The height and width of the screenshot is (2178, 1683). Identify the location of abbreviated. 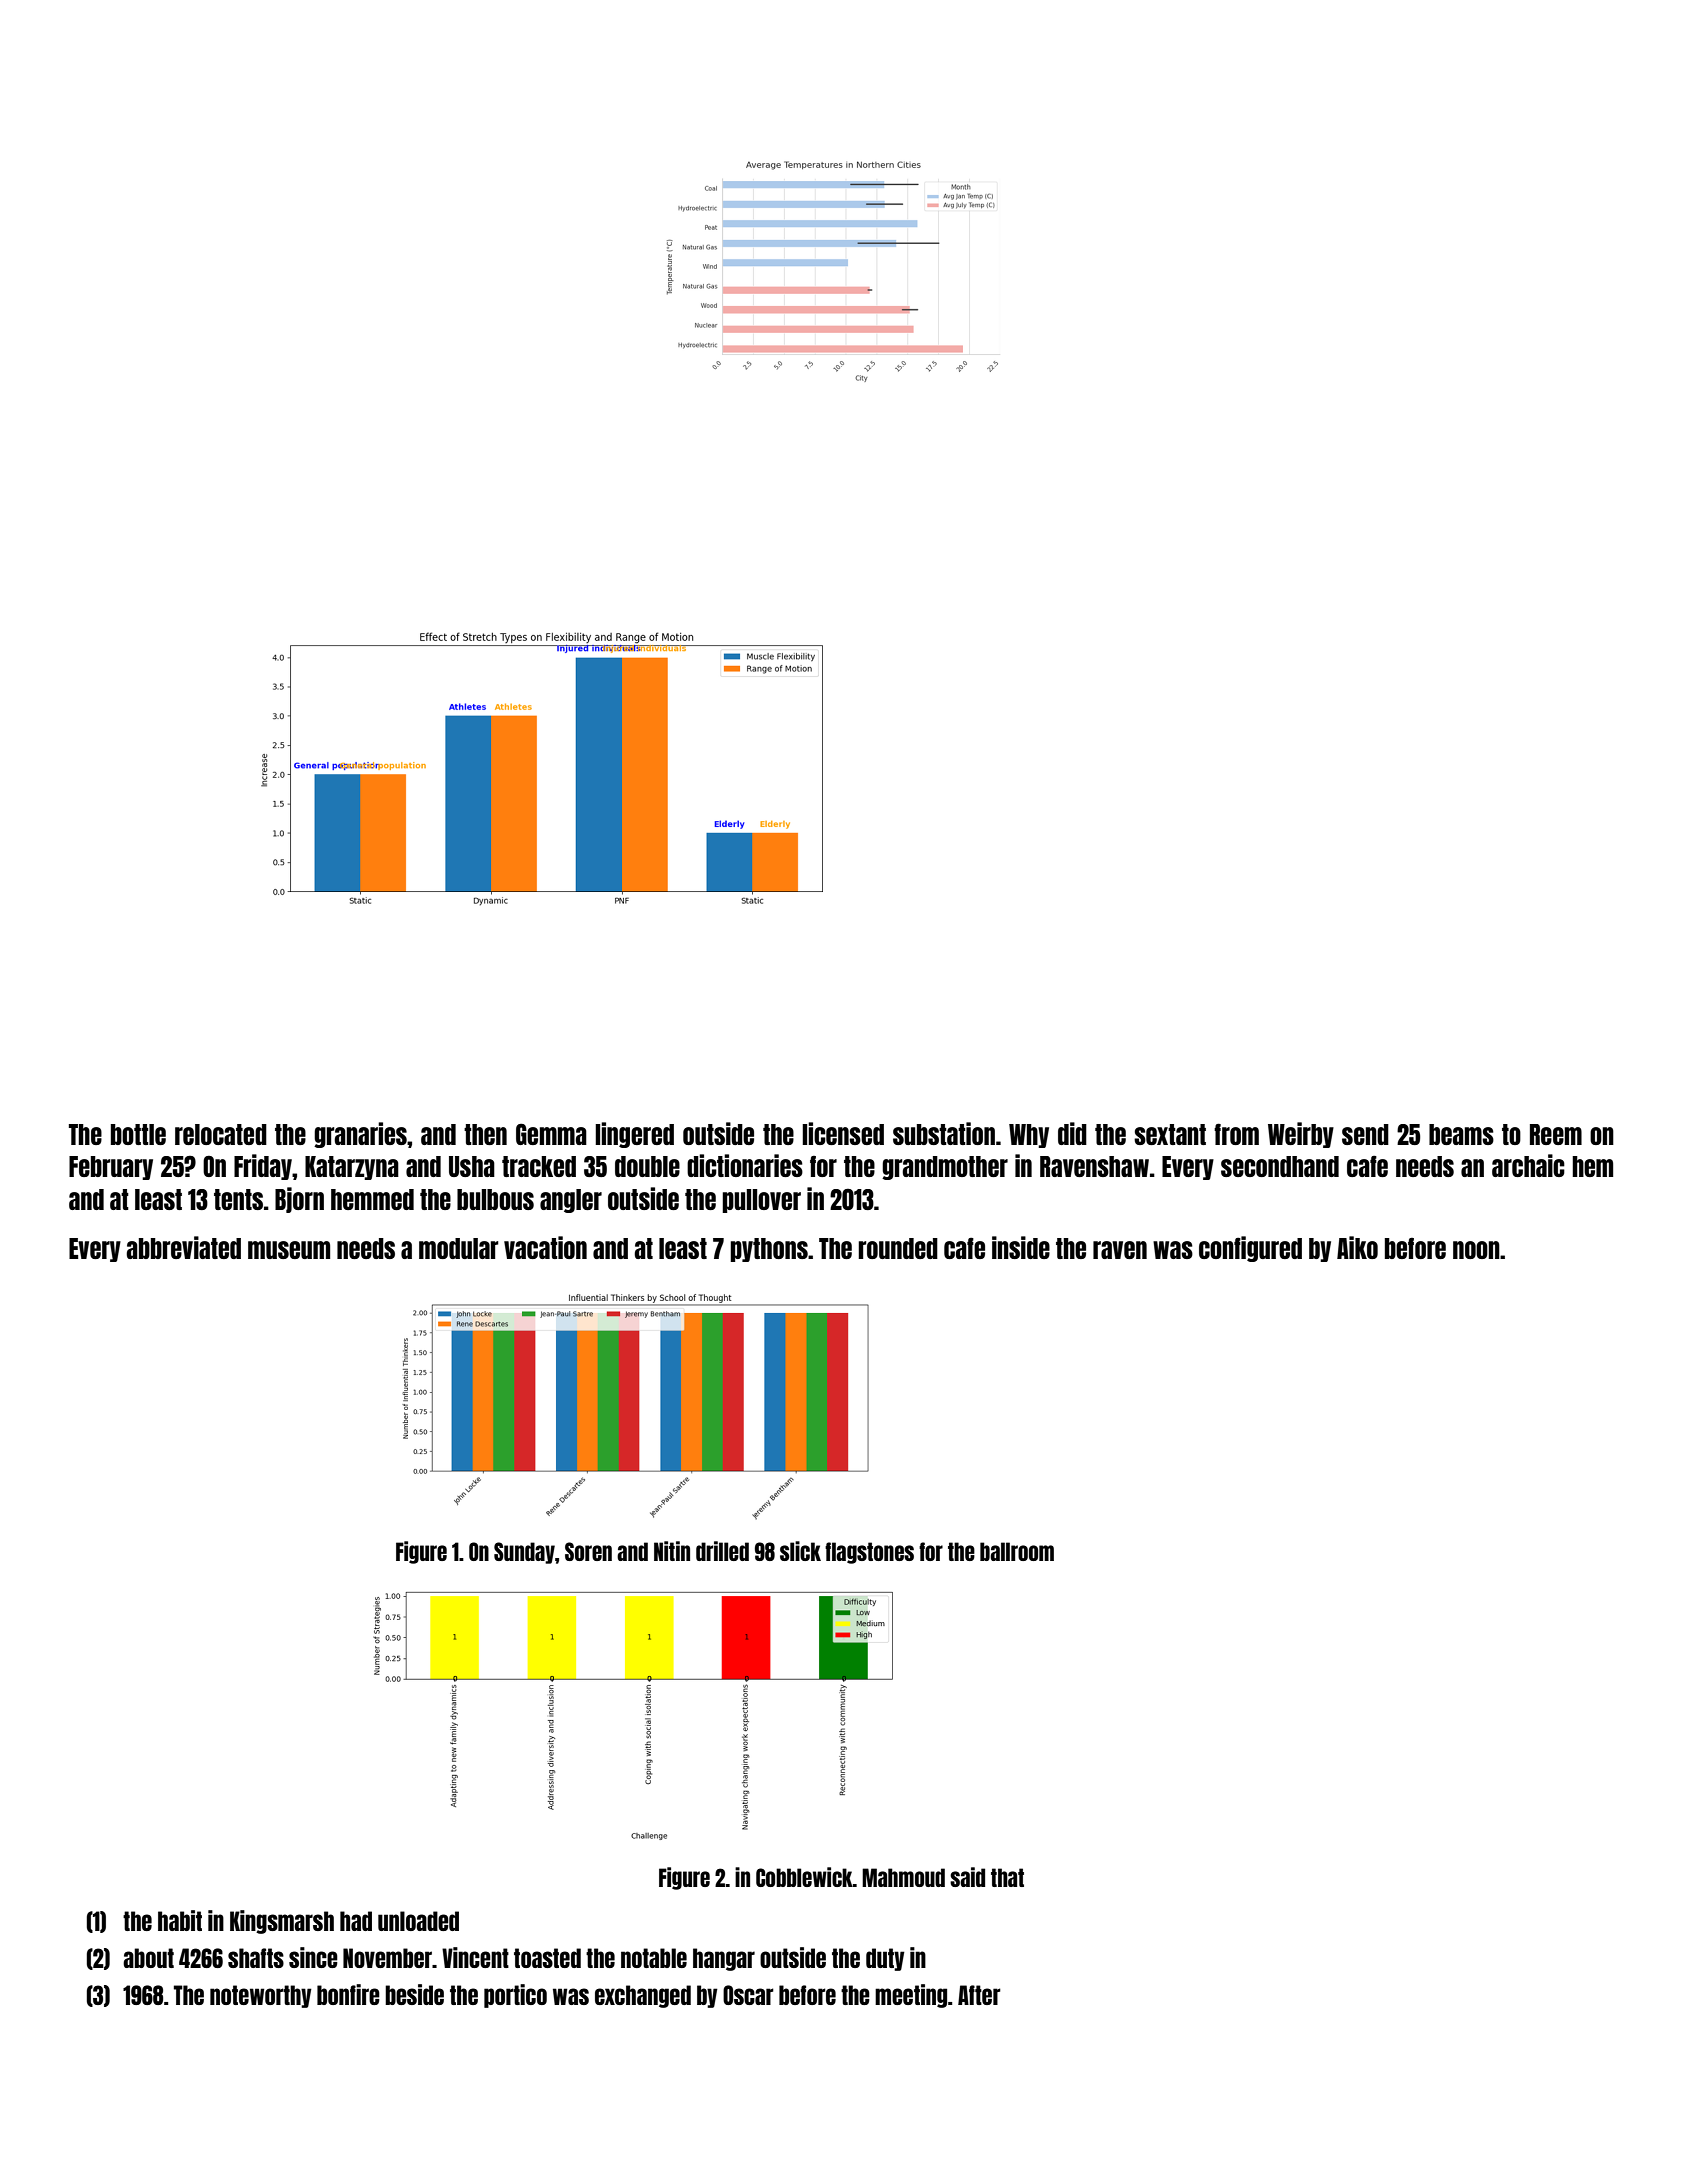
(183, 1247).
